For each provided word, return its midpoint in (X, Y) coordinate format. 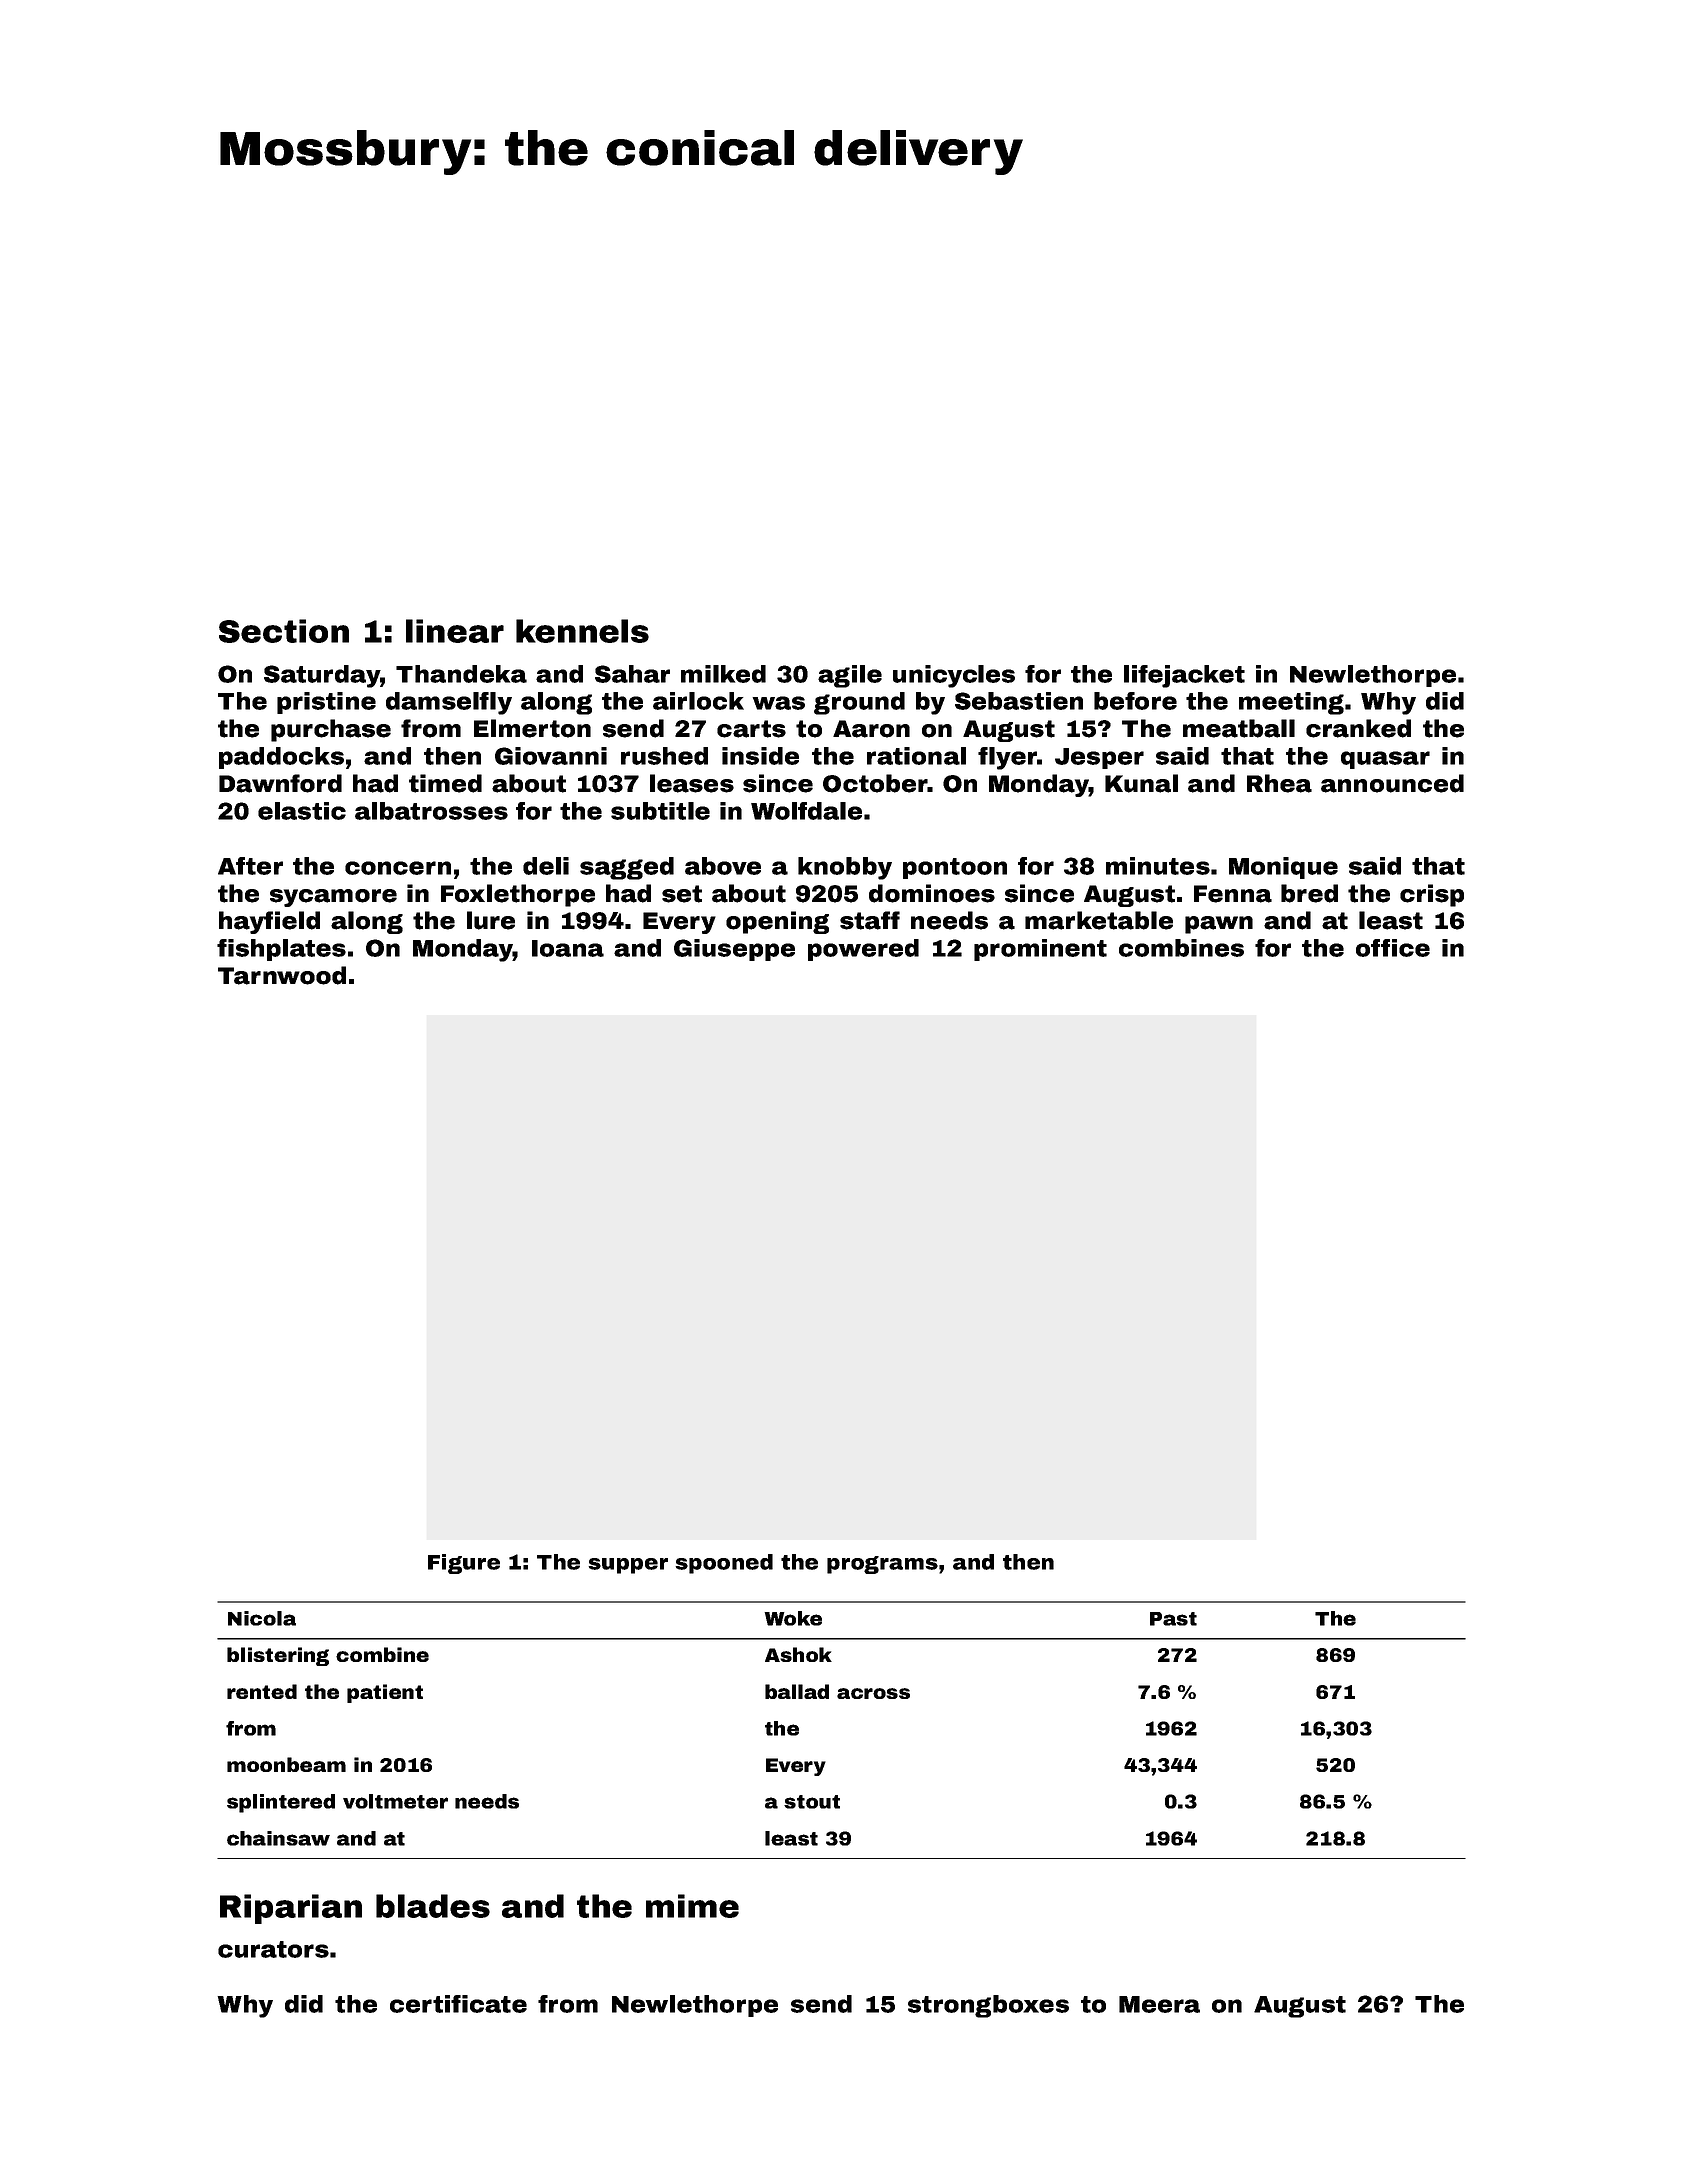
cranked (1358, 728)
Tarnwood (282, 975)
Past (1173, 1619)
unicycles (954, 676)
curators (273, 1949)
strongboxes (988, 2006)
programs (882, 1565)
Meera (1159, 2004)
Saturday (322, 676)
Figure (464, 1564)
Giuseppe (734, 950)
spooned (724, 1564)
